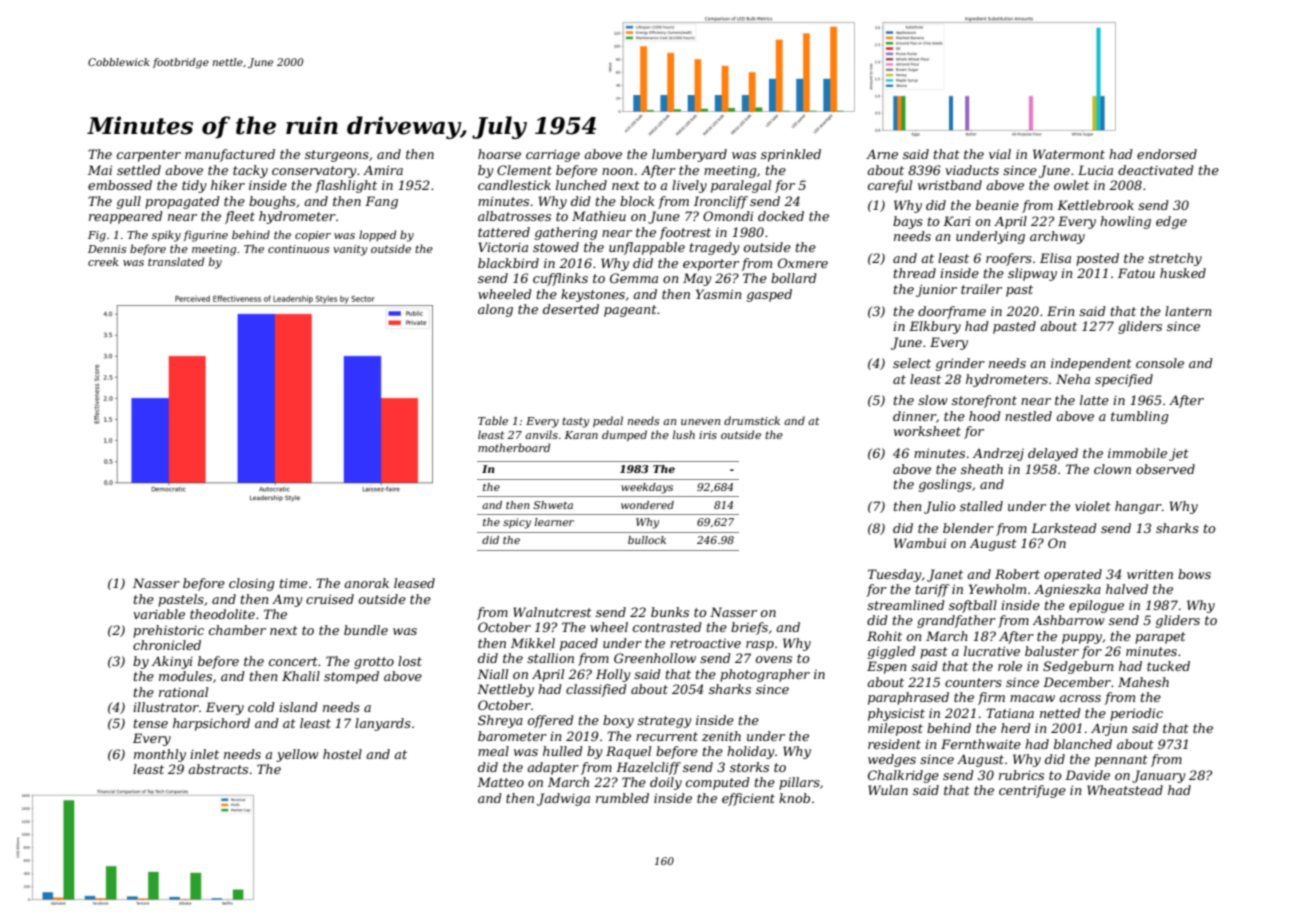  Describe the element at coordinates (563, 799) in the screenshot. I see `Jadwiga` at that location.
